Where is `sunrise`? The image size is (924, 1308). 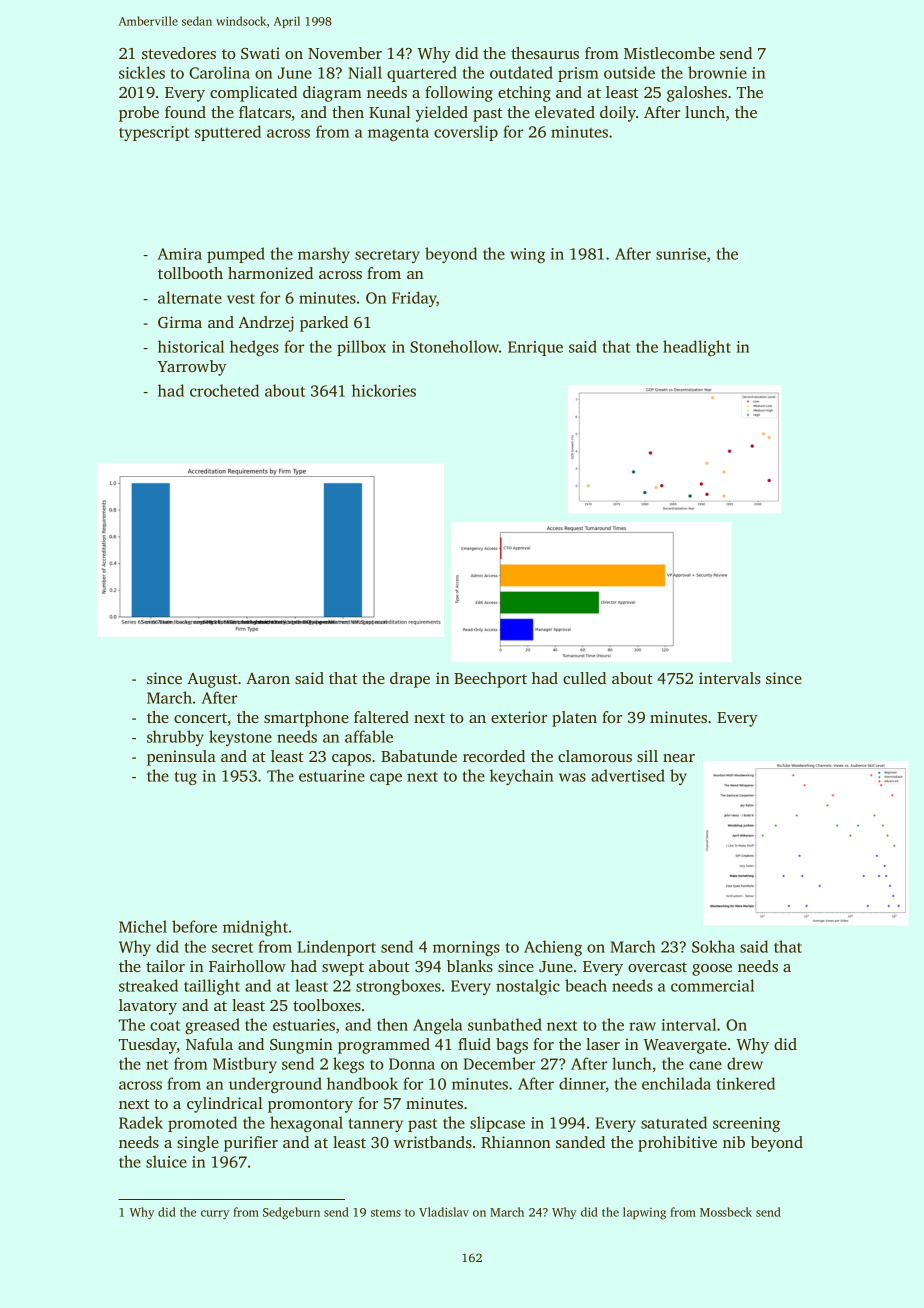 sunrise is located at coordinates (681, 254).
